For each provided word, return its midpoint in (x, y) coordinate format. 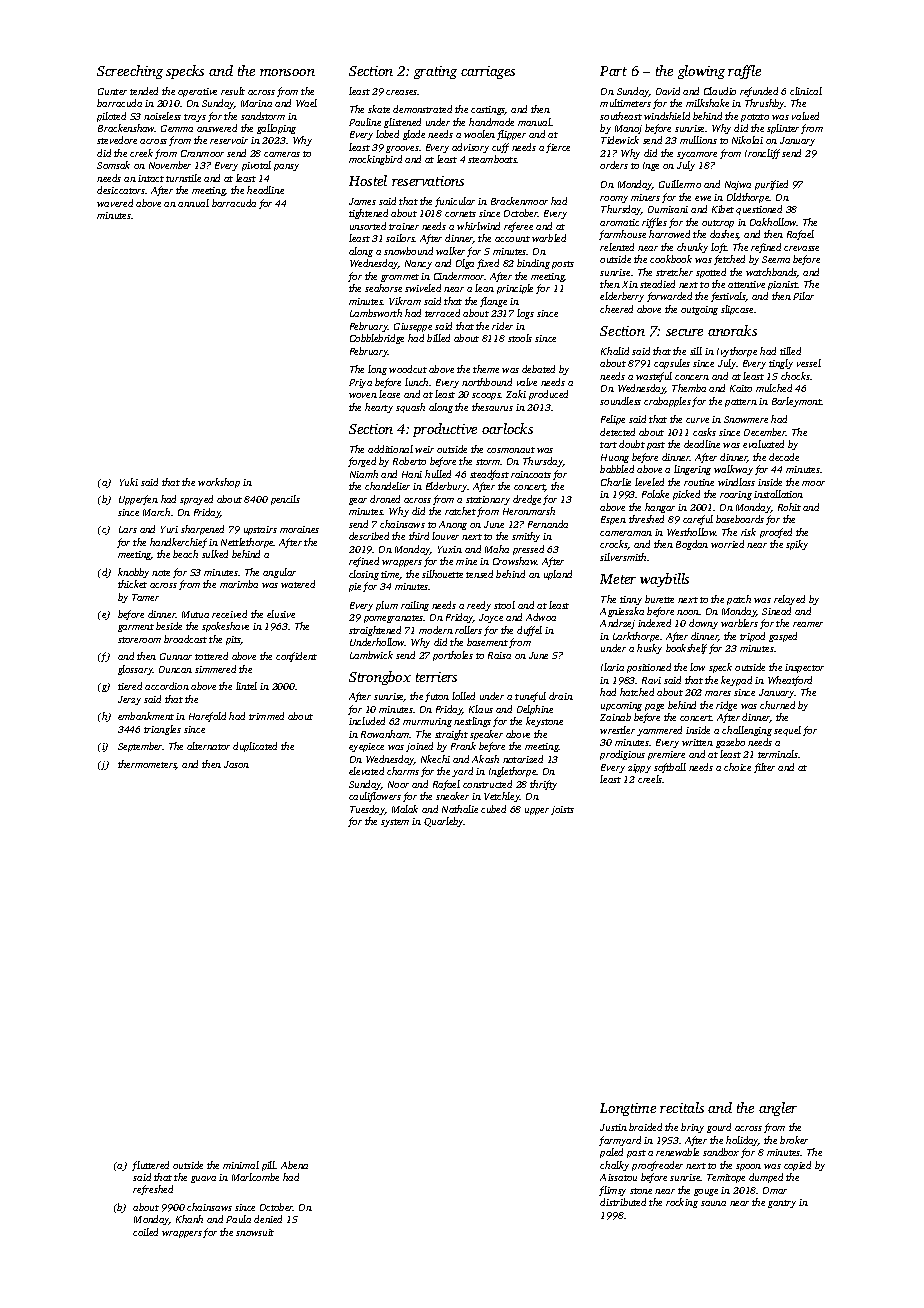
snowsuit (255, 1232)
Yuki (129, 482)
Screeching (130, 72)
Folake (655, 494)
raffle (744, 72)
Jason (236, 764)
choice (737, 767)
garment (136, 628)
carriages (488, 72)
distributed (623, 1202)
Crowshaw (515, 561)
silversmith (623, 557)
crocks (614, 545)
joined (419, 747)
